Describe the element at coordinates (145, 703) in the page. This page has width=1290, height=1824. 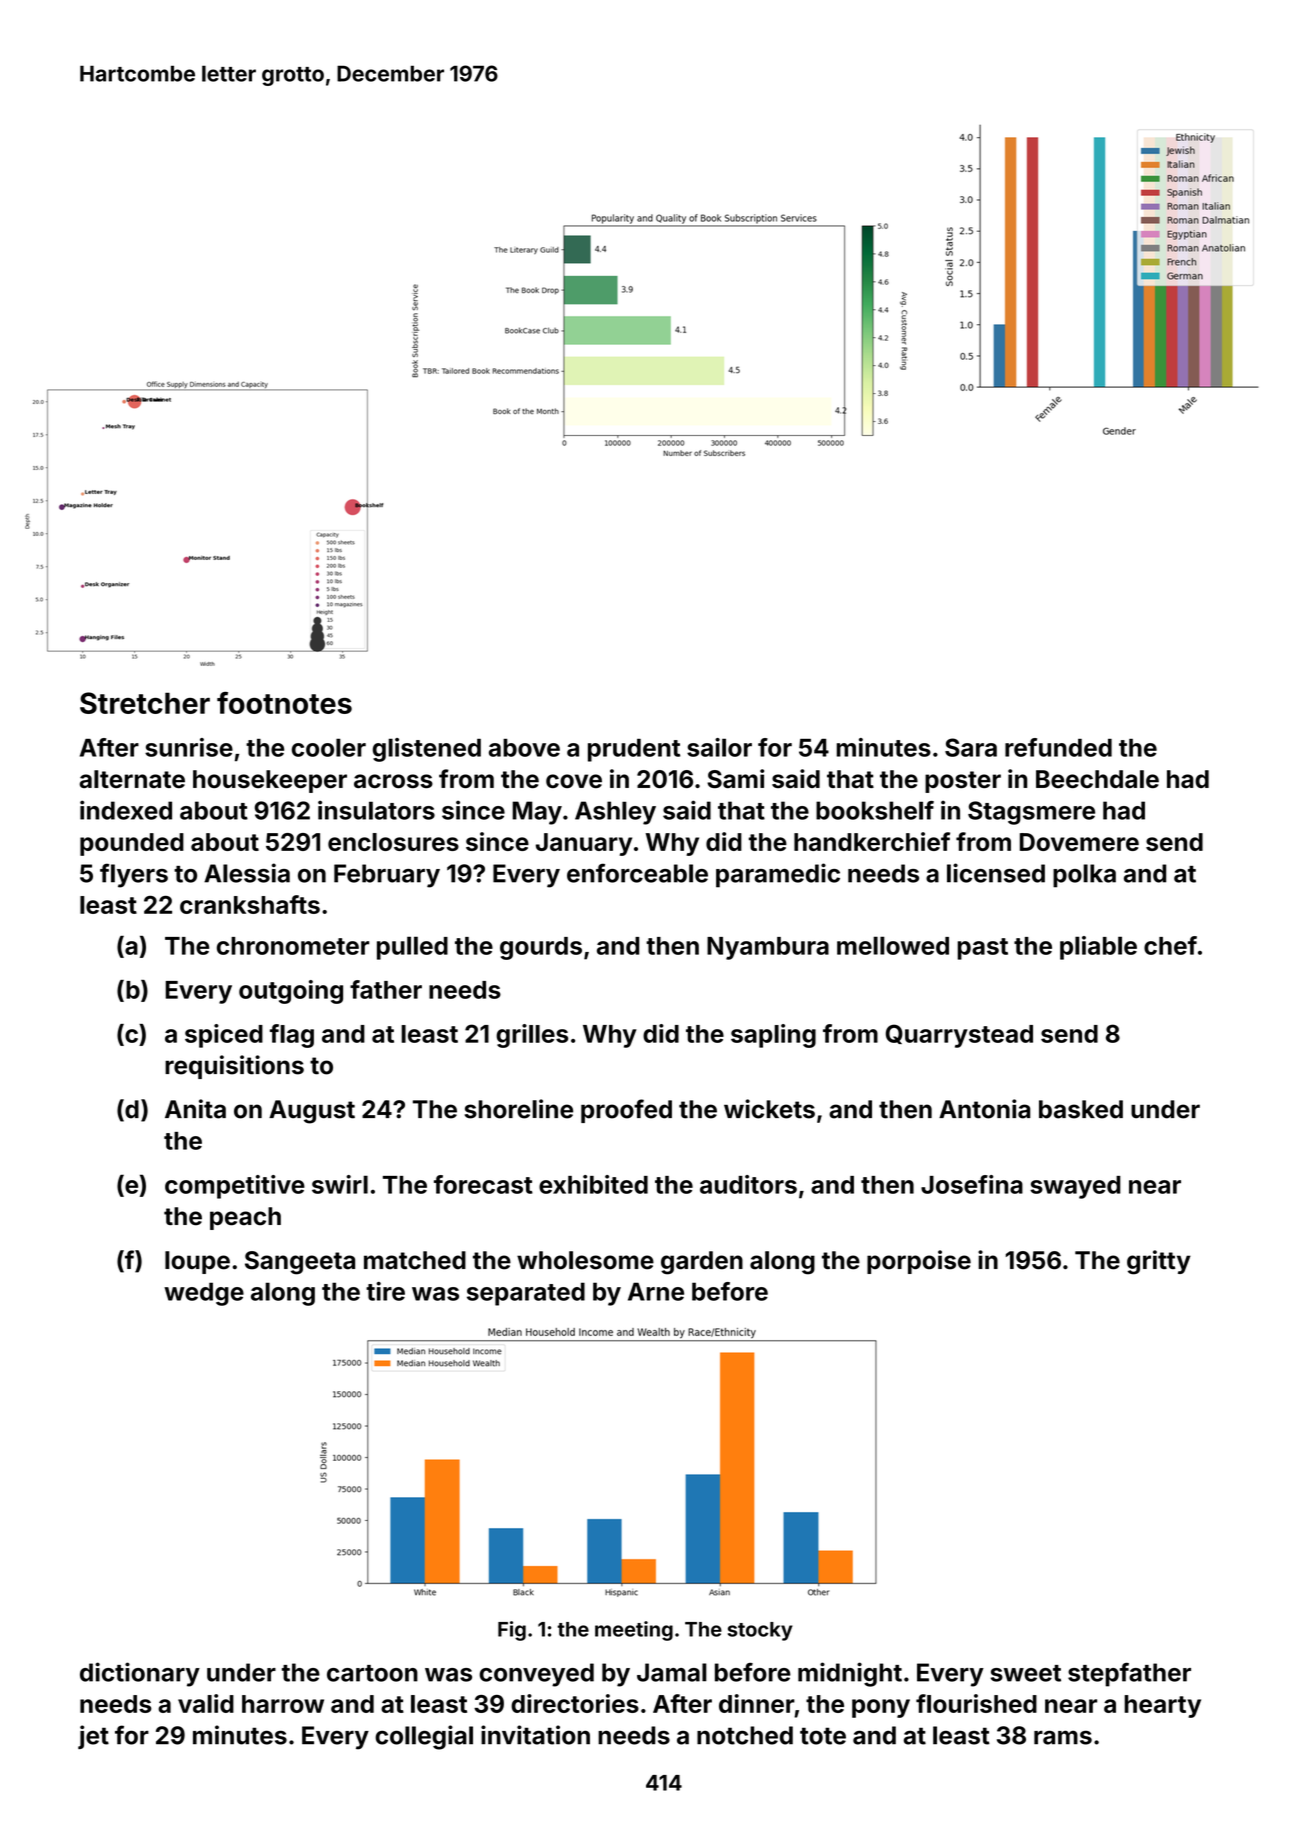
I see `Stretcher` at that location.
